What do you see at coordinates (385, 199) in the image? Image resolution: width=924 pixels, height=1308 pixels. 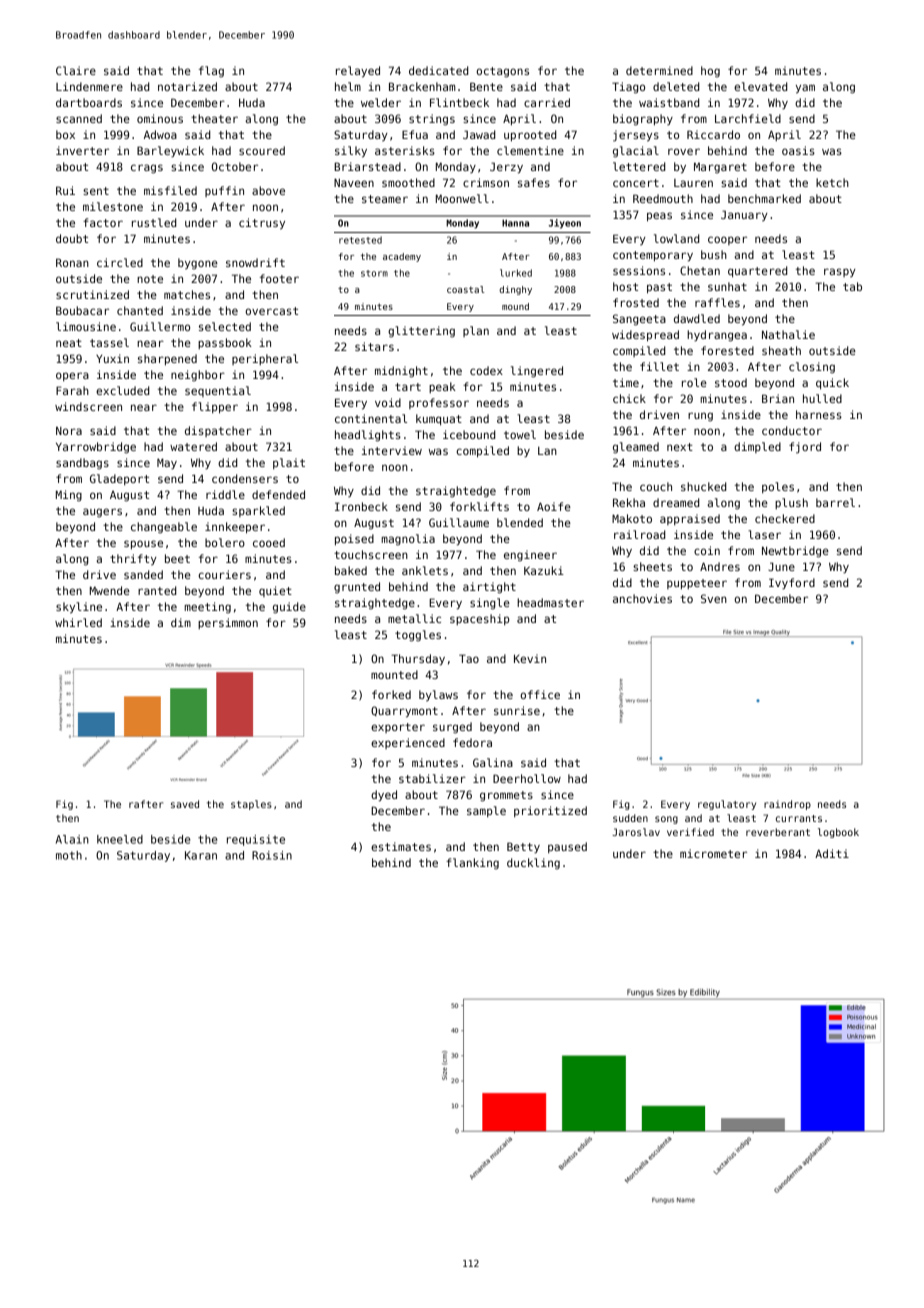 I see `steamer` at bounding box center [385, 199].
